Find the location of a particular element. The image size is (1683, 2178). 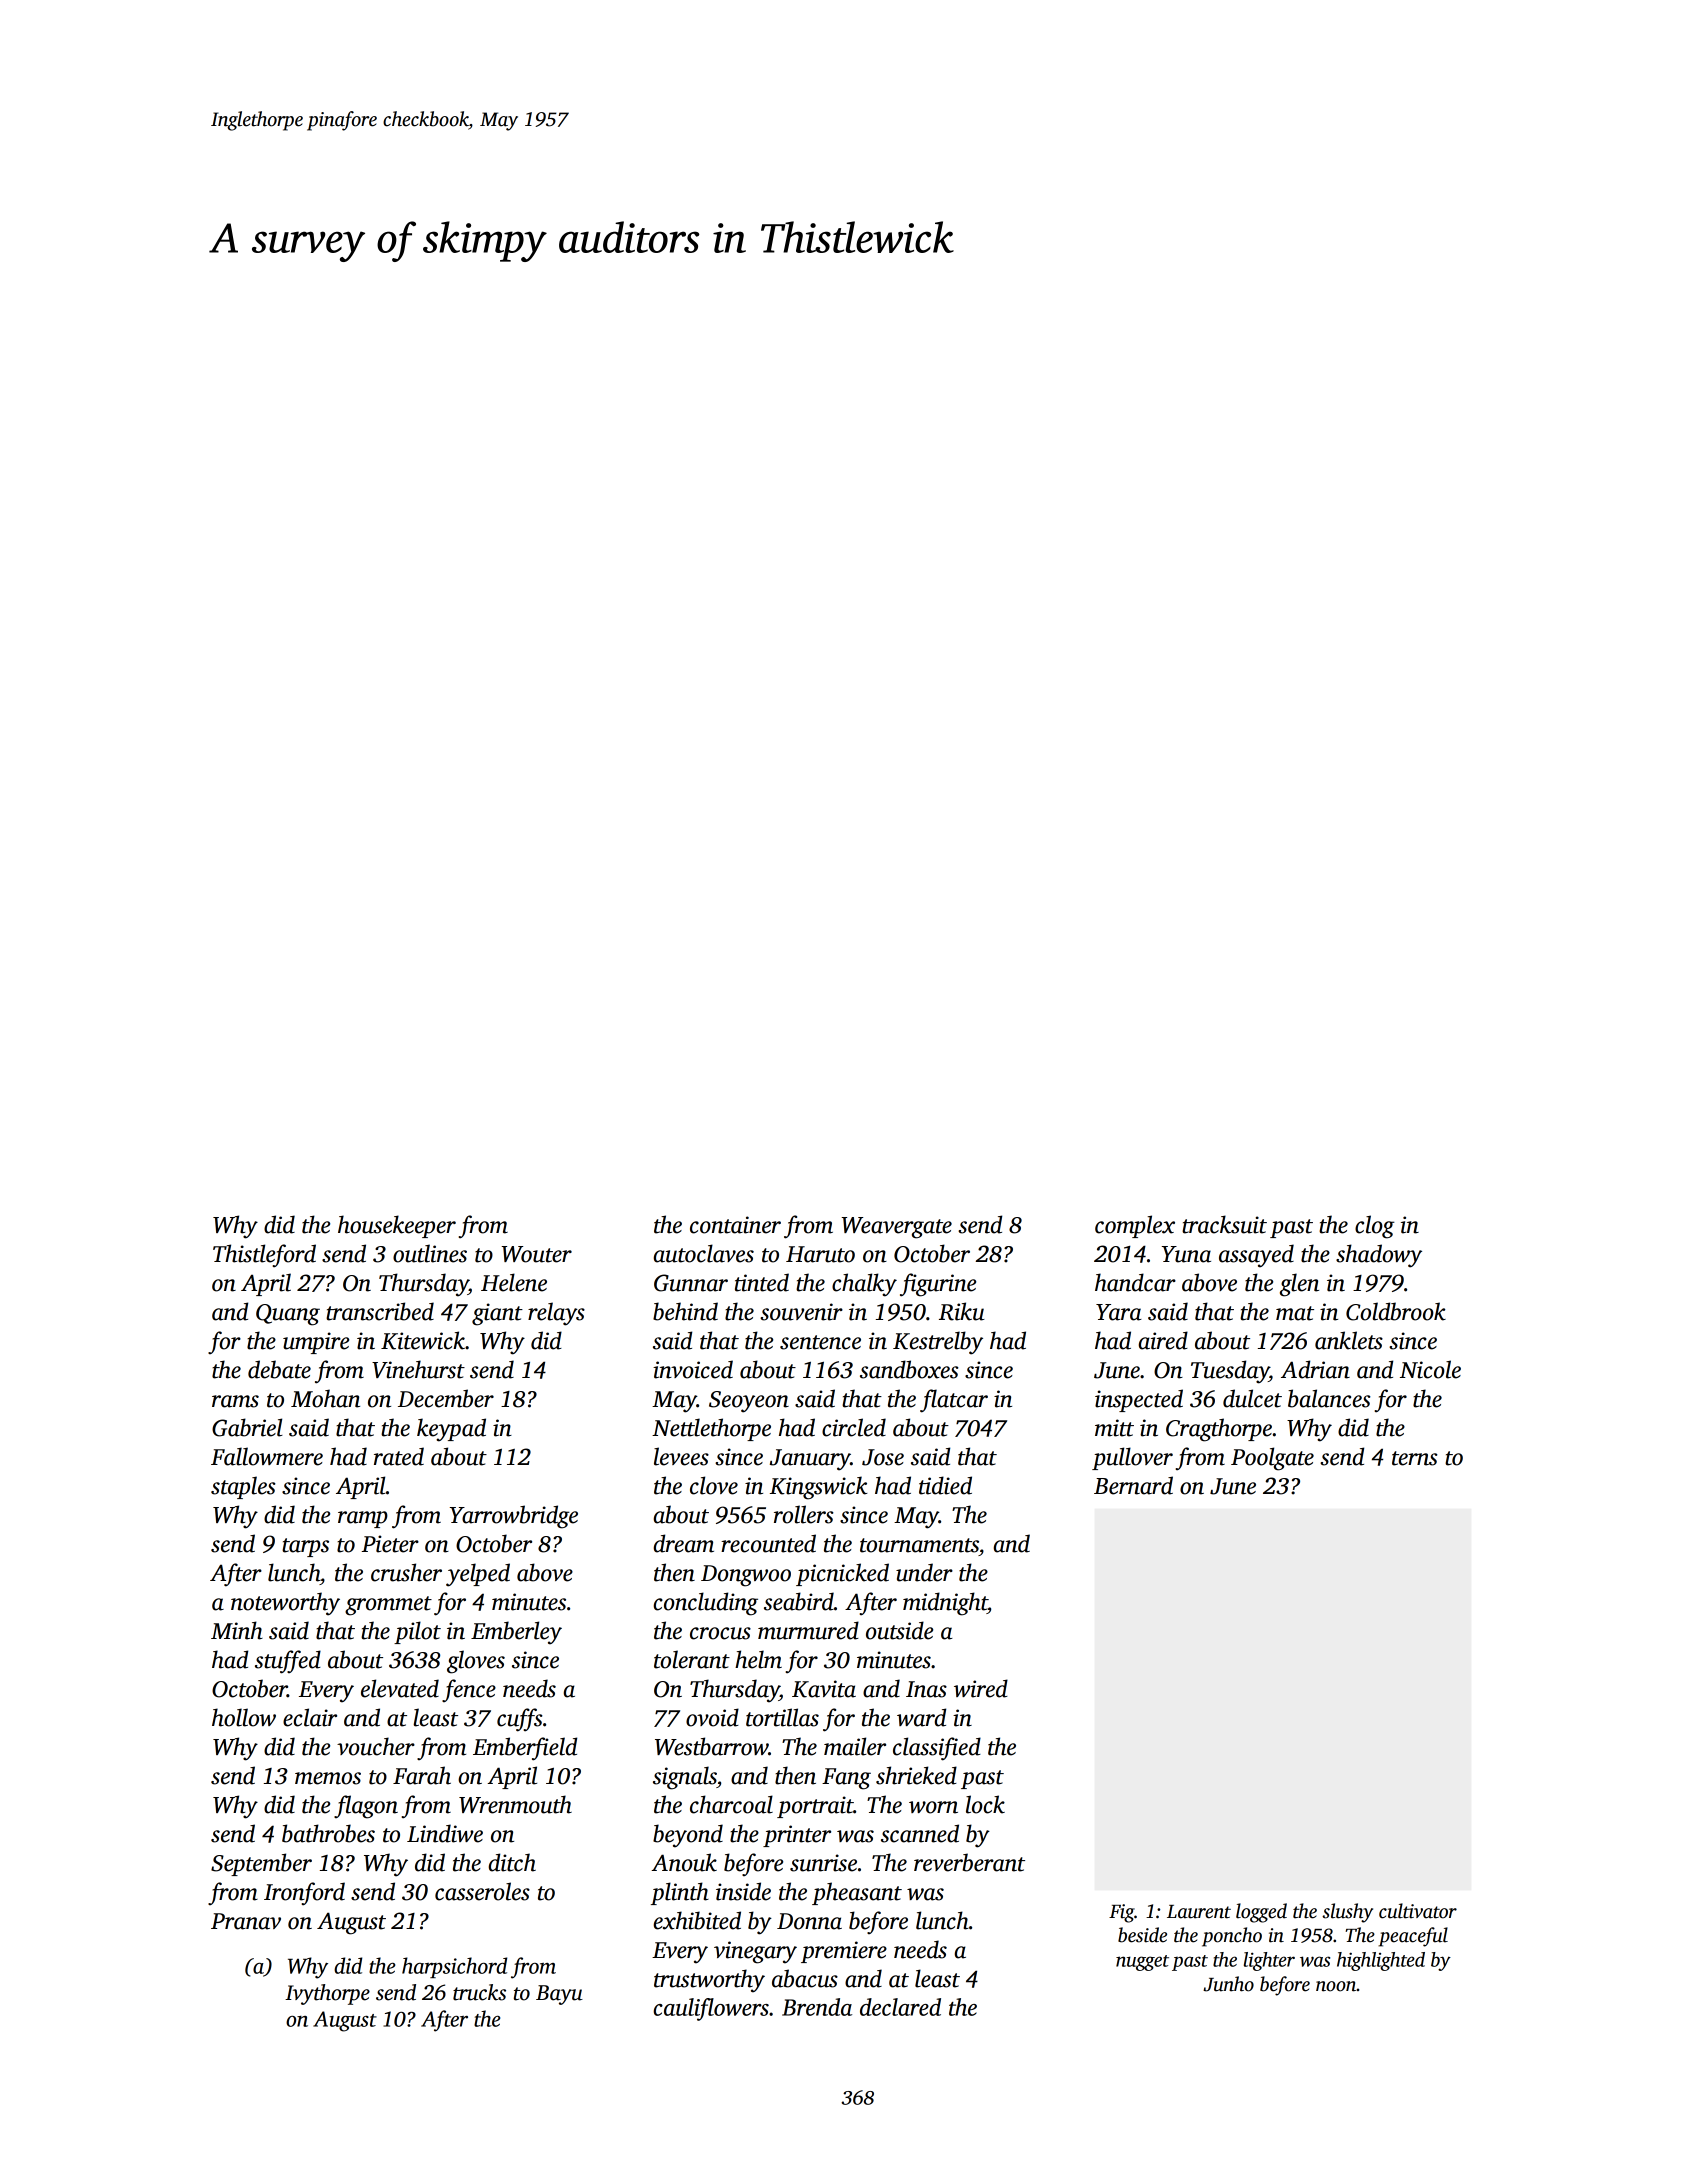

autoclaves is located at coordinates (704, 1253).
